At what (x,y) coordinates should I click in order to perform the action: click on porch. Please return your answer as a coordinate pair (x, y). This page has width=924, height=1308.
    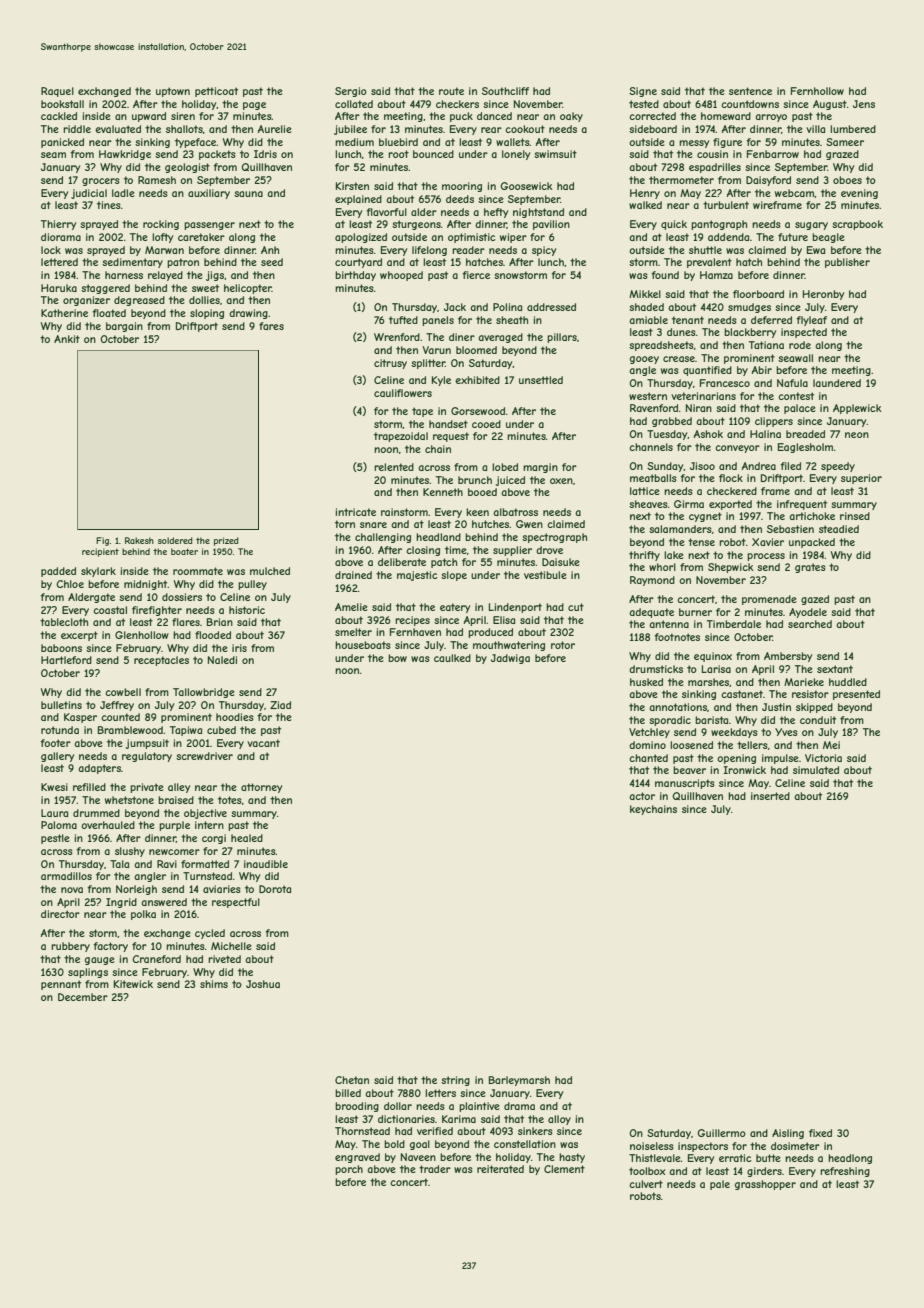
    Looking at the image, I should click on (349, 1170).
